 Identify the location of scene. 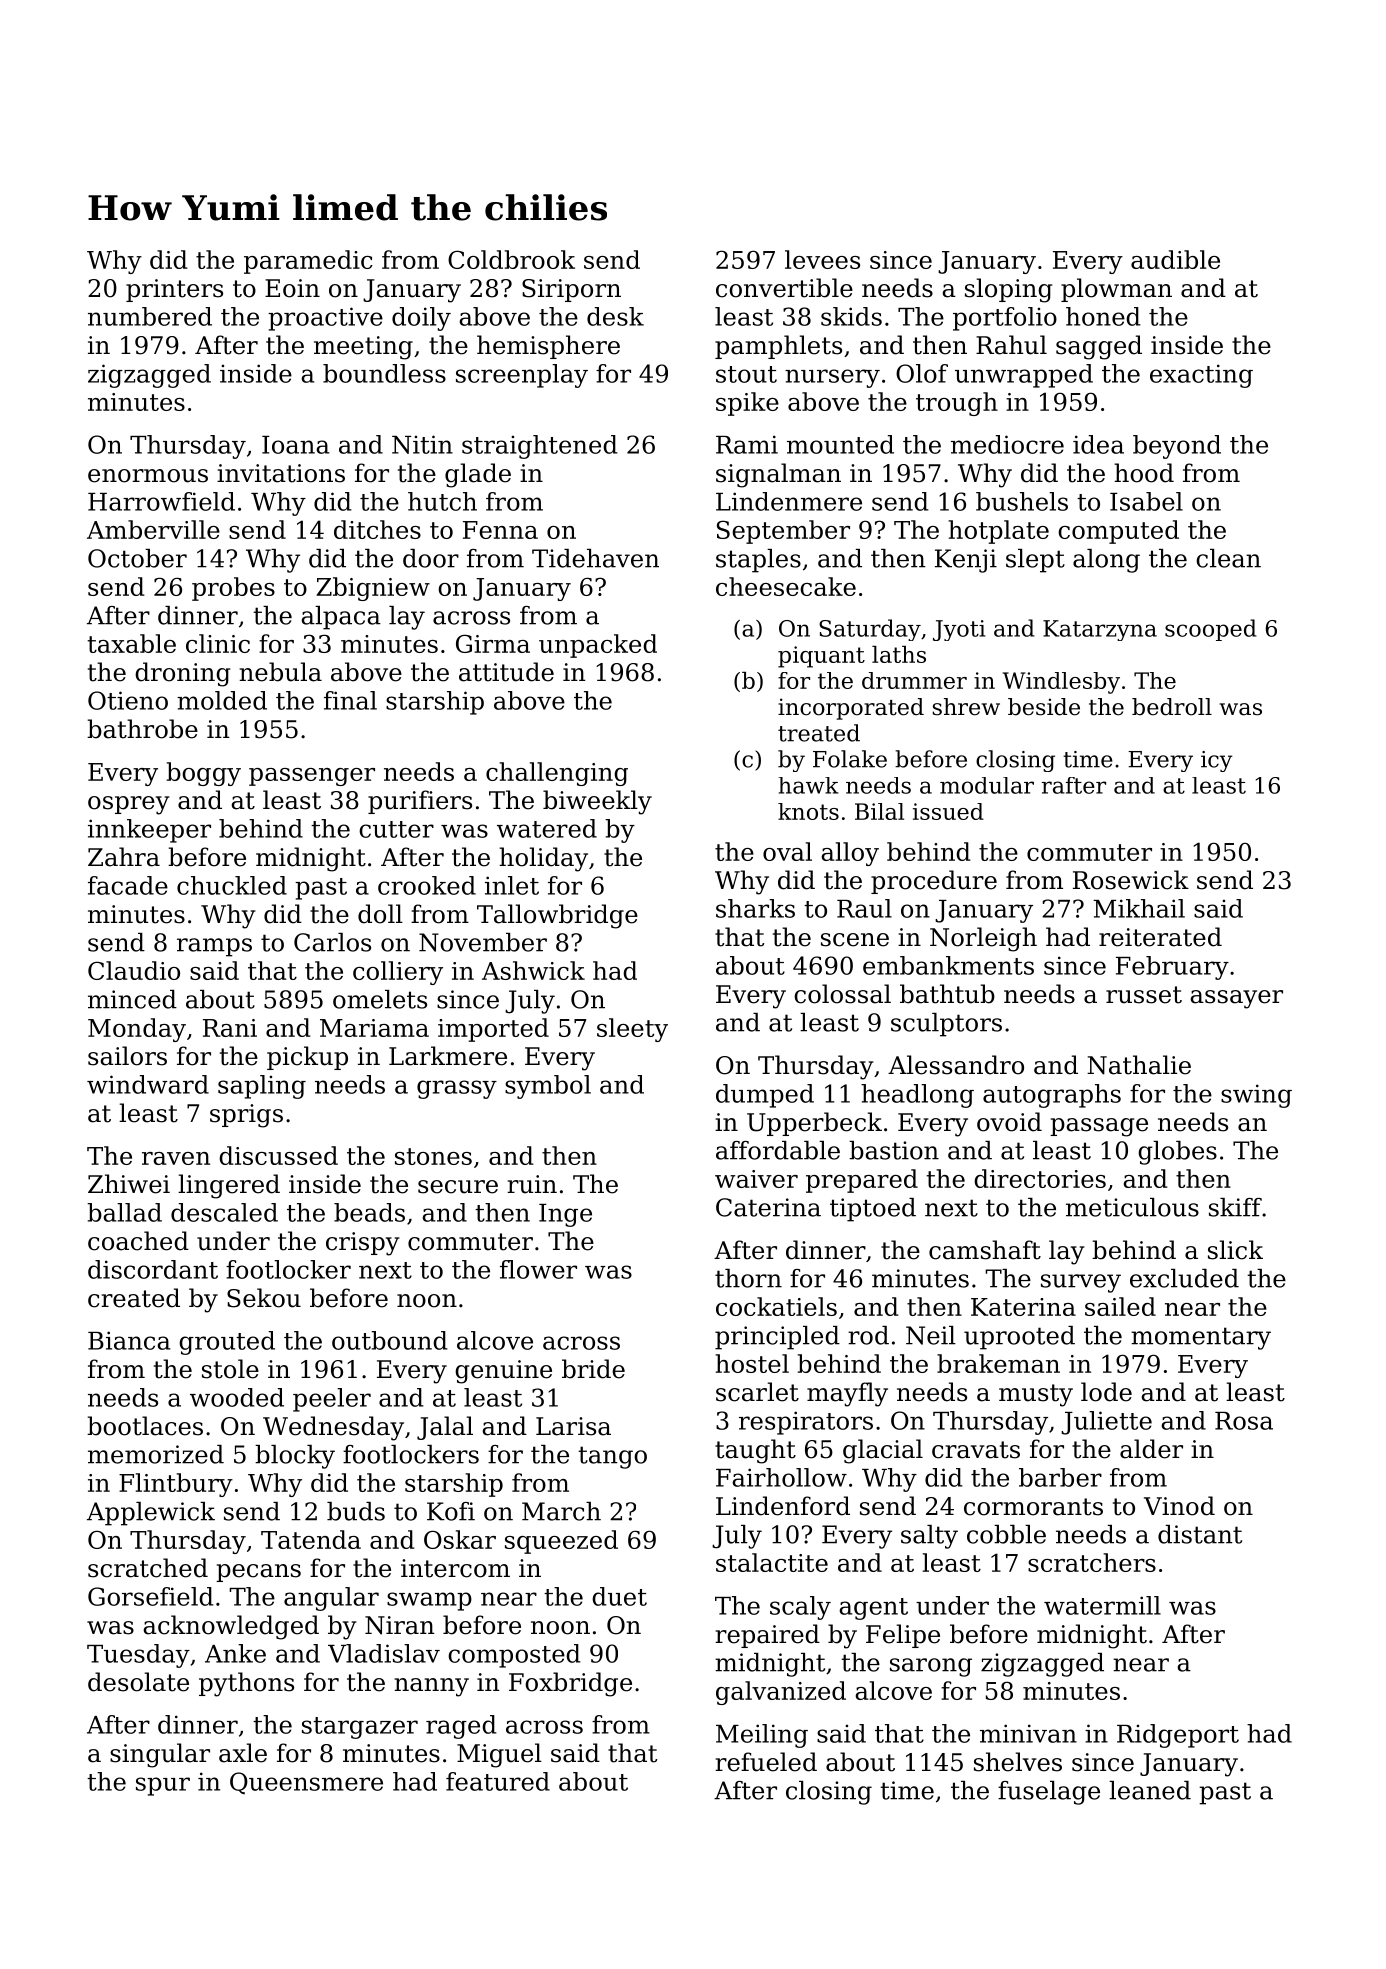
(855, 940).
